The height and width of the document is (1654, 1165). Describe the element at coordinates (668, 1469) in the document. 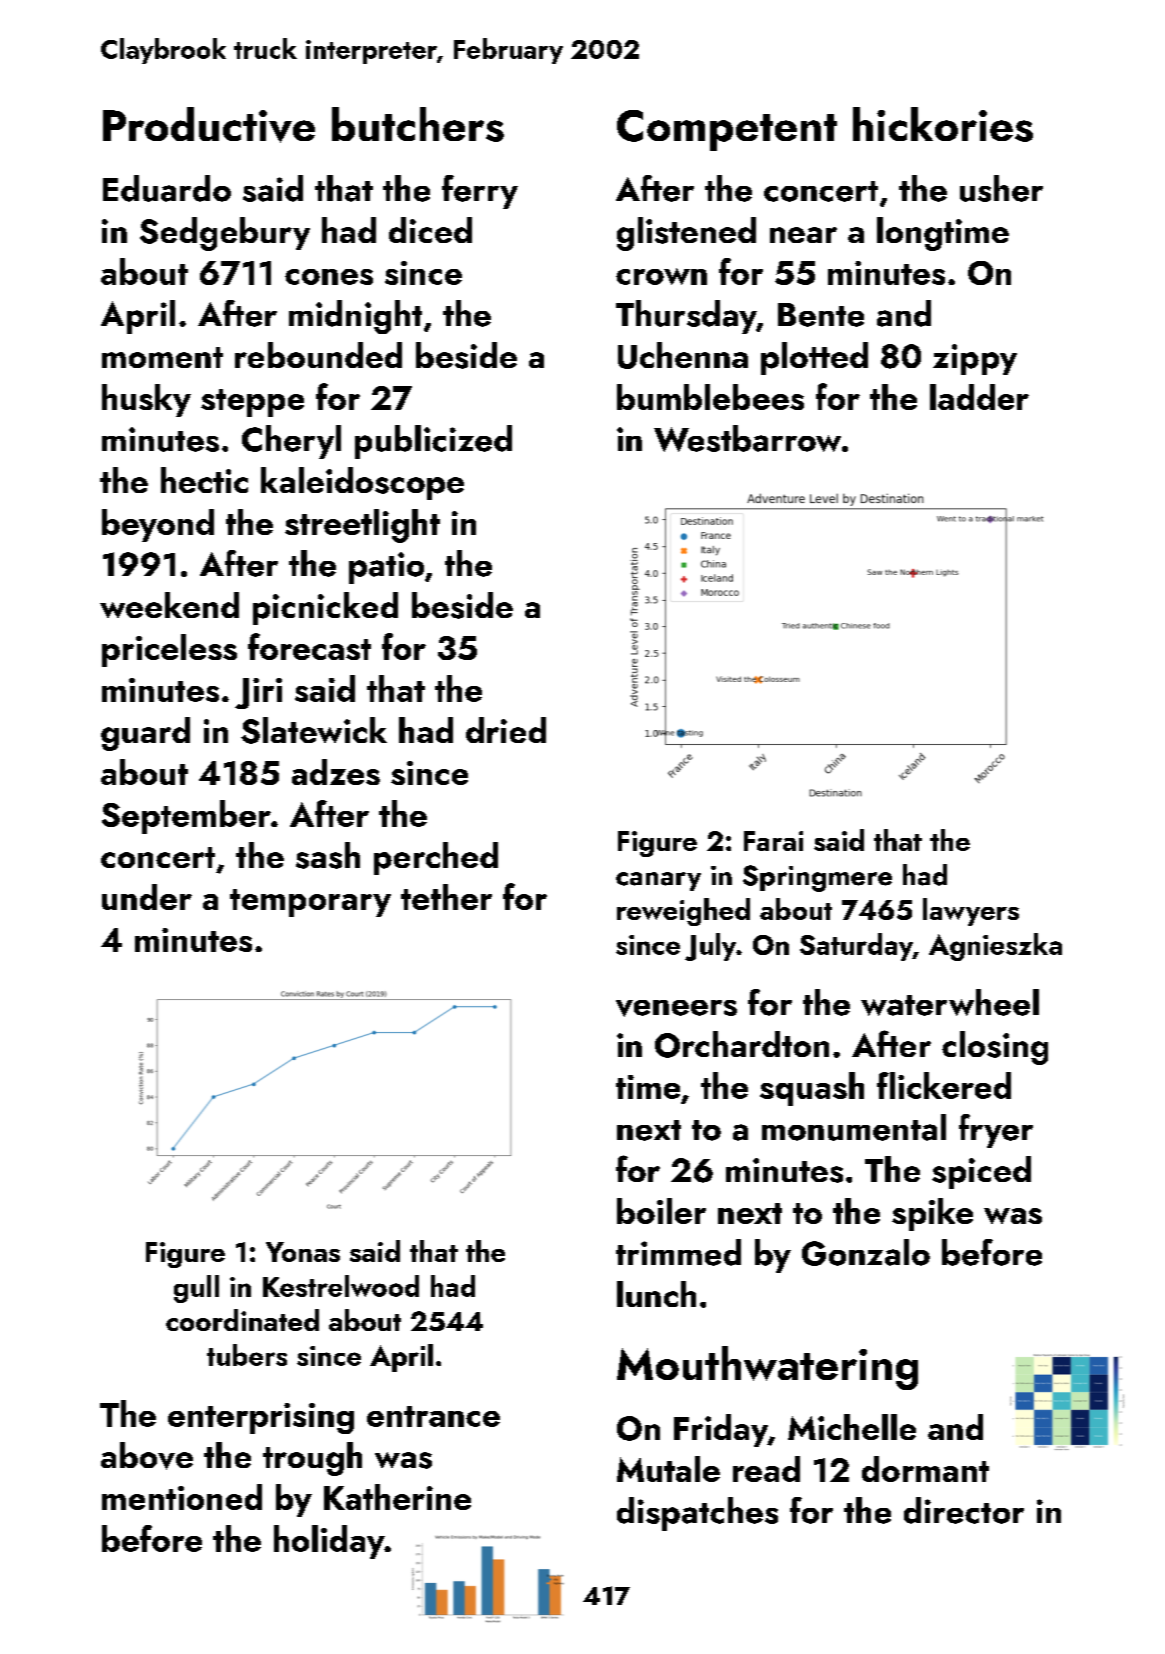

I see `Mutale` at that location.
